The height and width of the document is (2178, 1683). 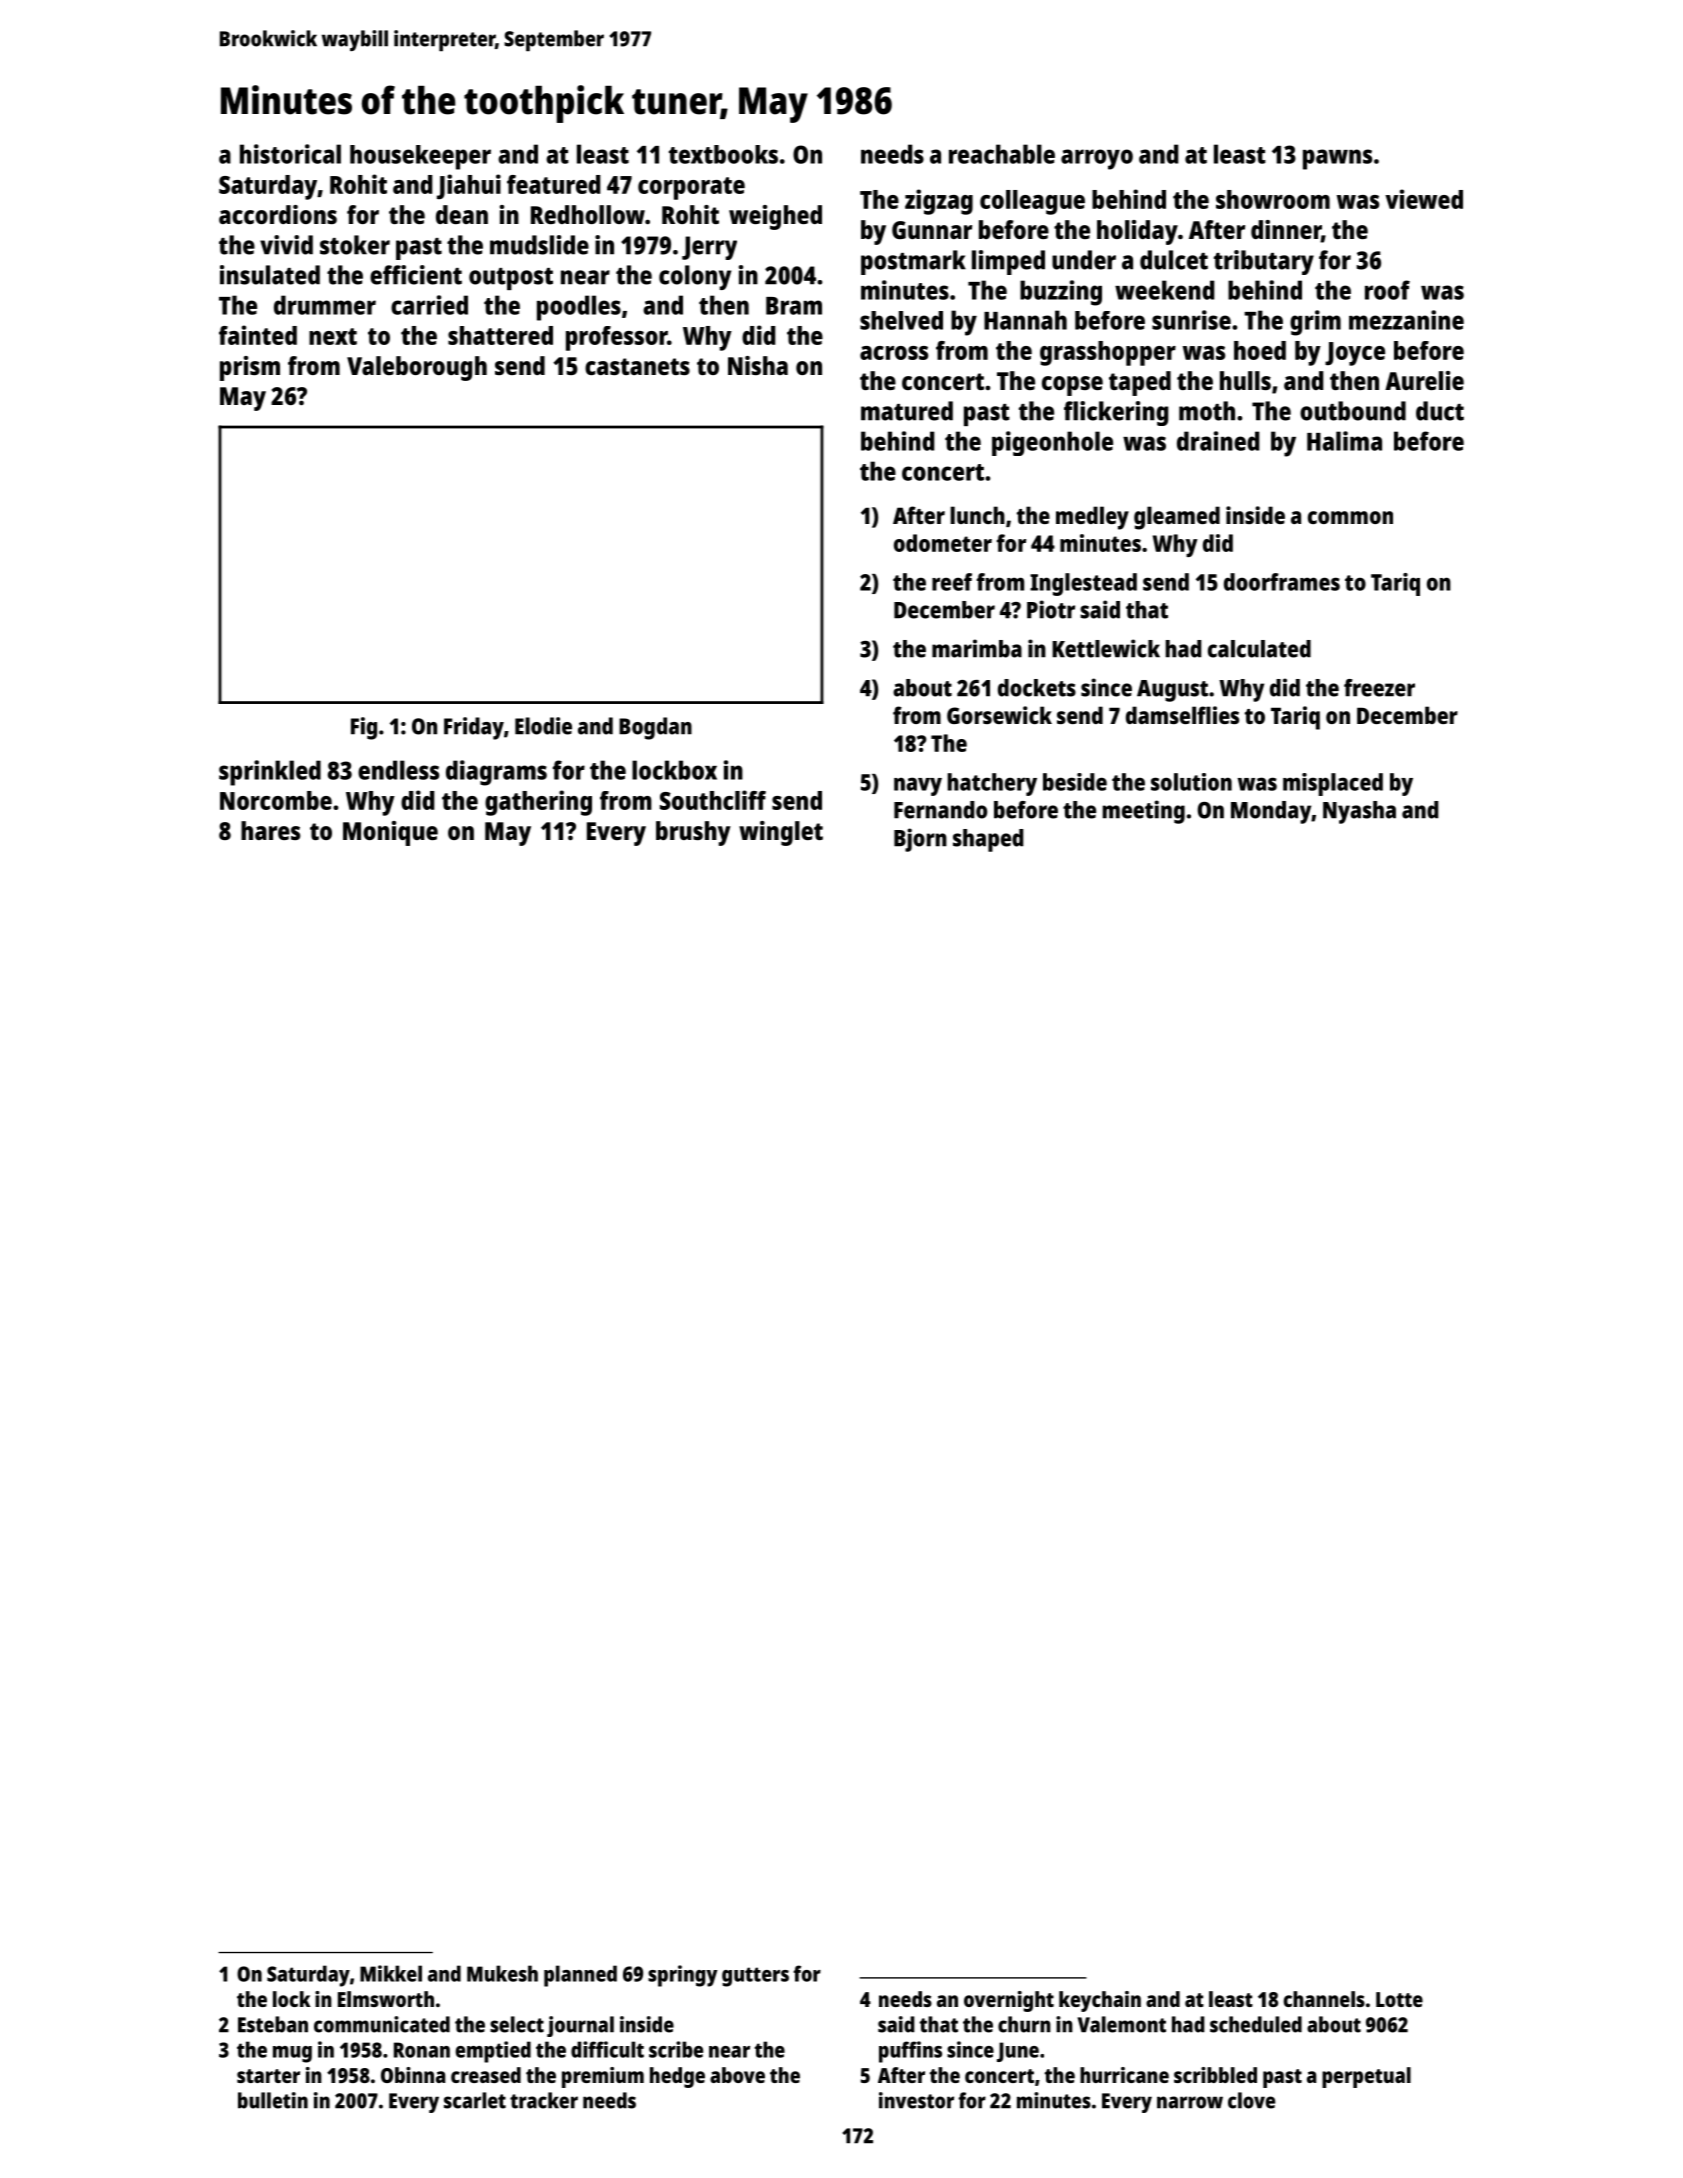 I want to click on housekeeper, so click(x=420, y=157).
